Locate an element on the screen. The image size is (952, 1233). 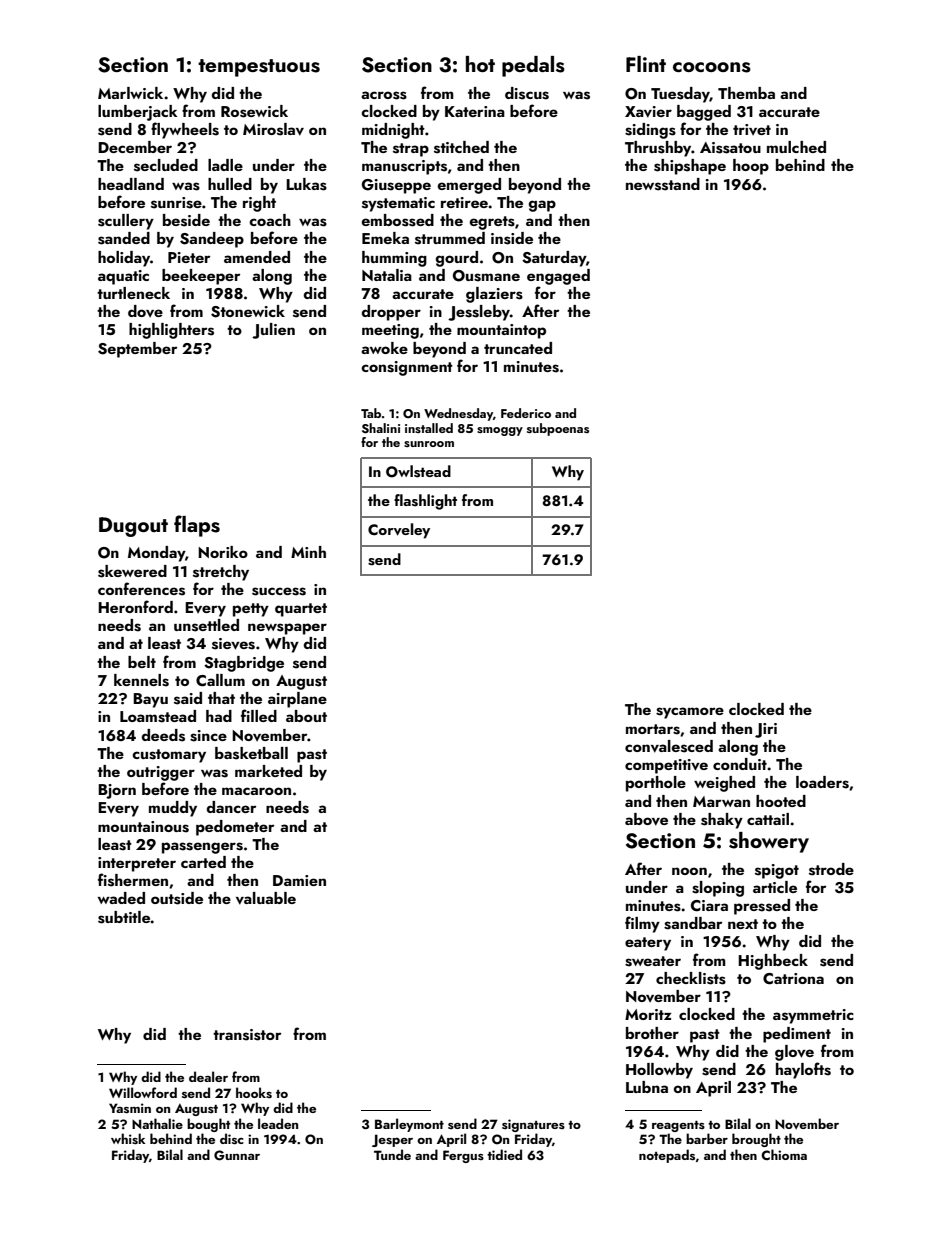
December is located at coordinates (135, 147).
